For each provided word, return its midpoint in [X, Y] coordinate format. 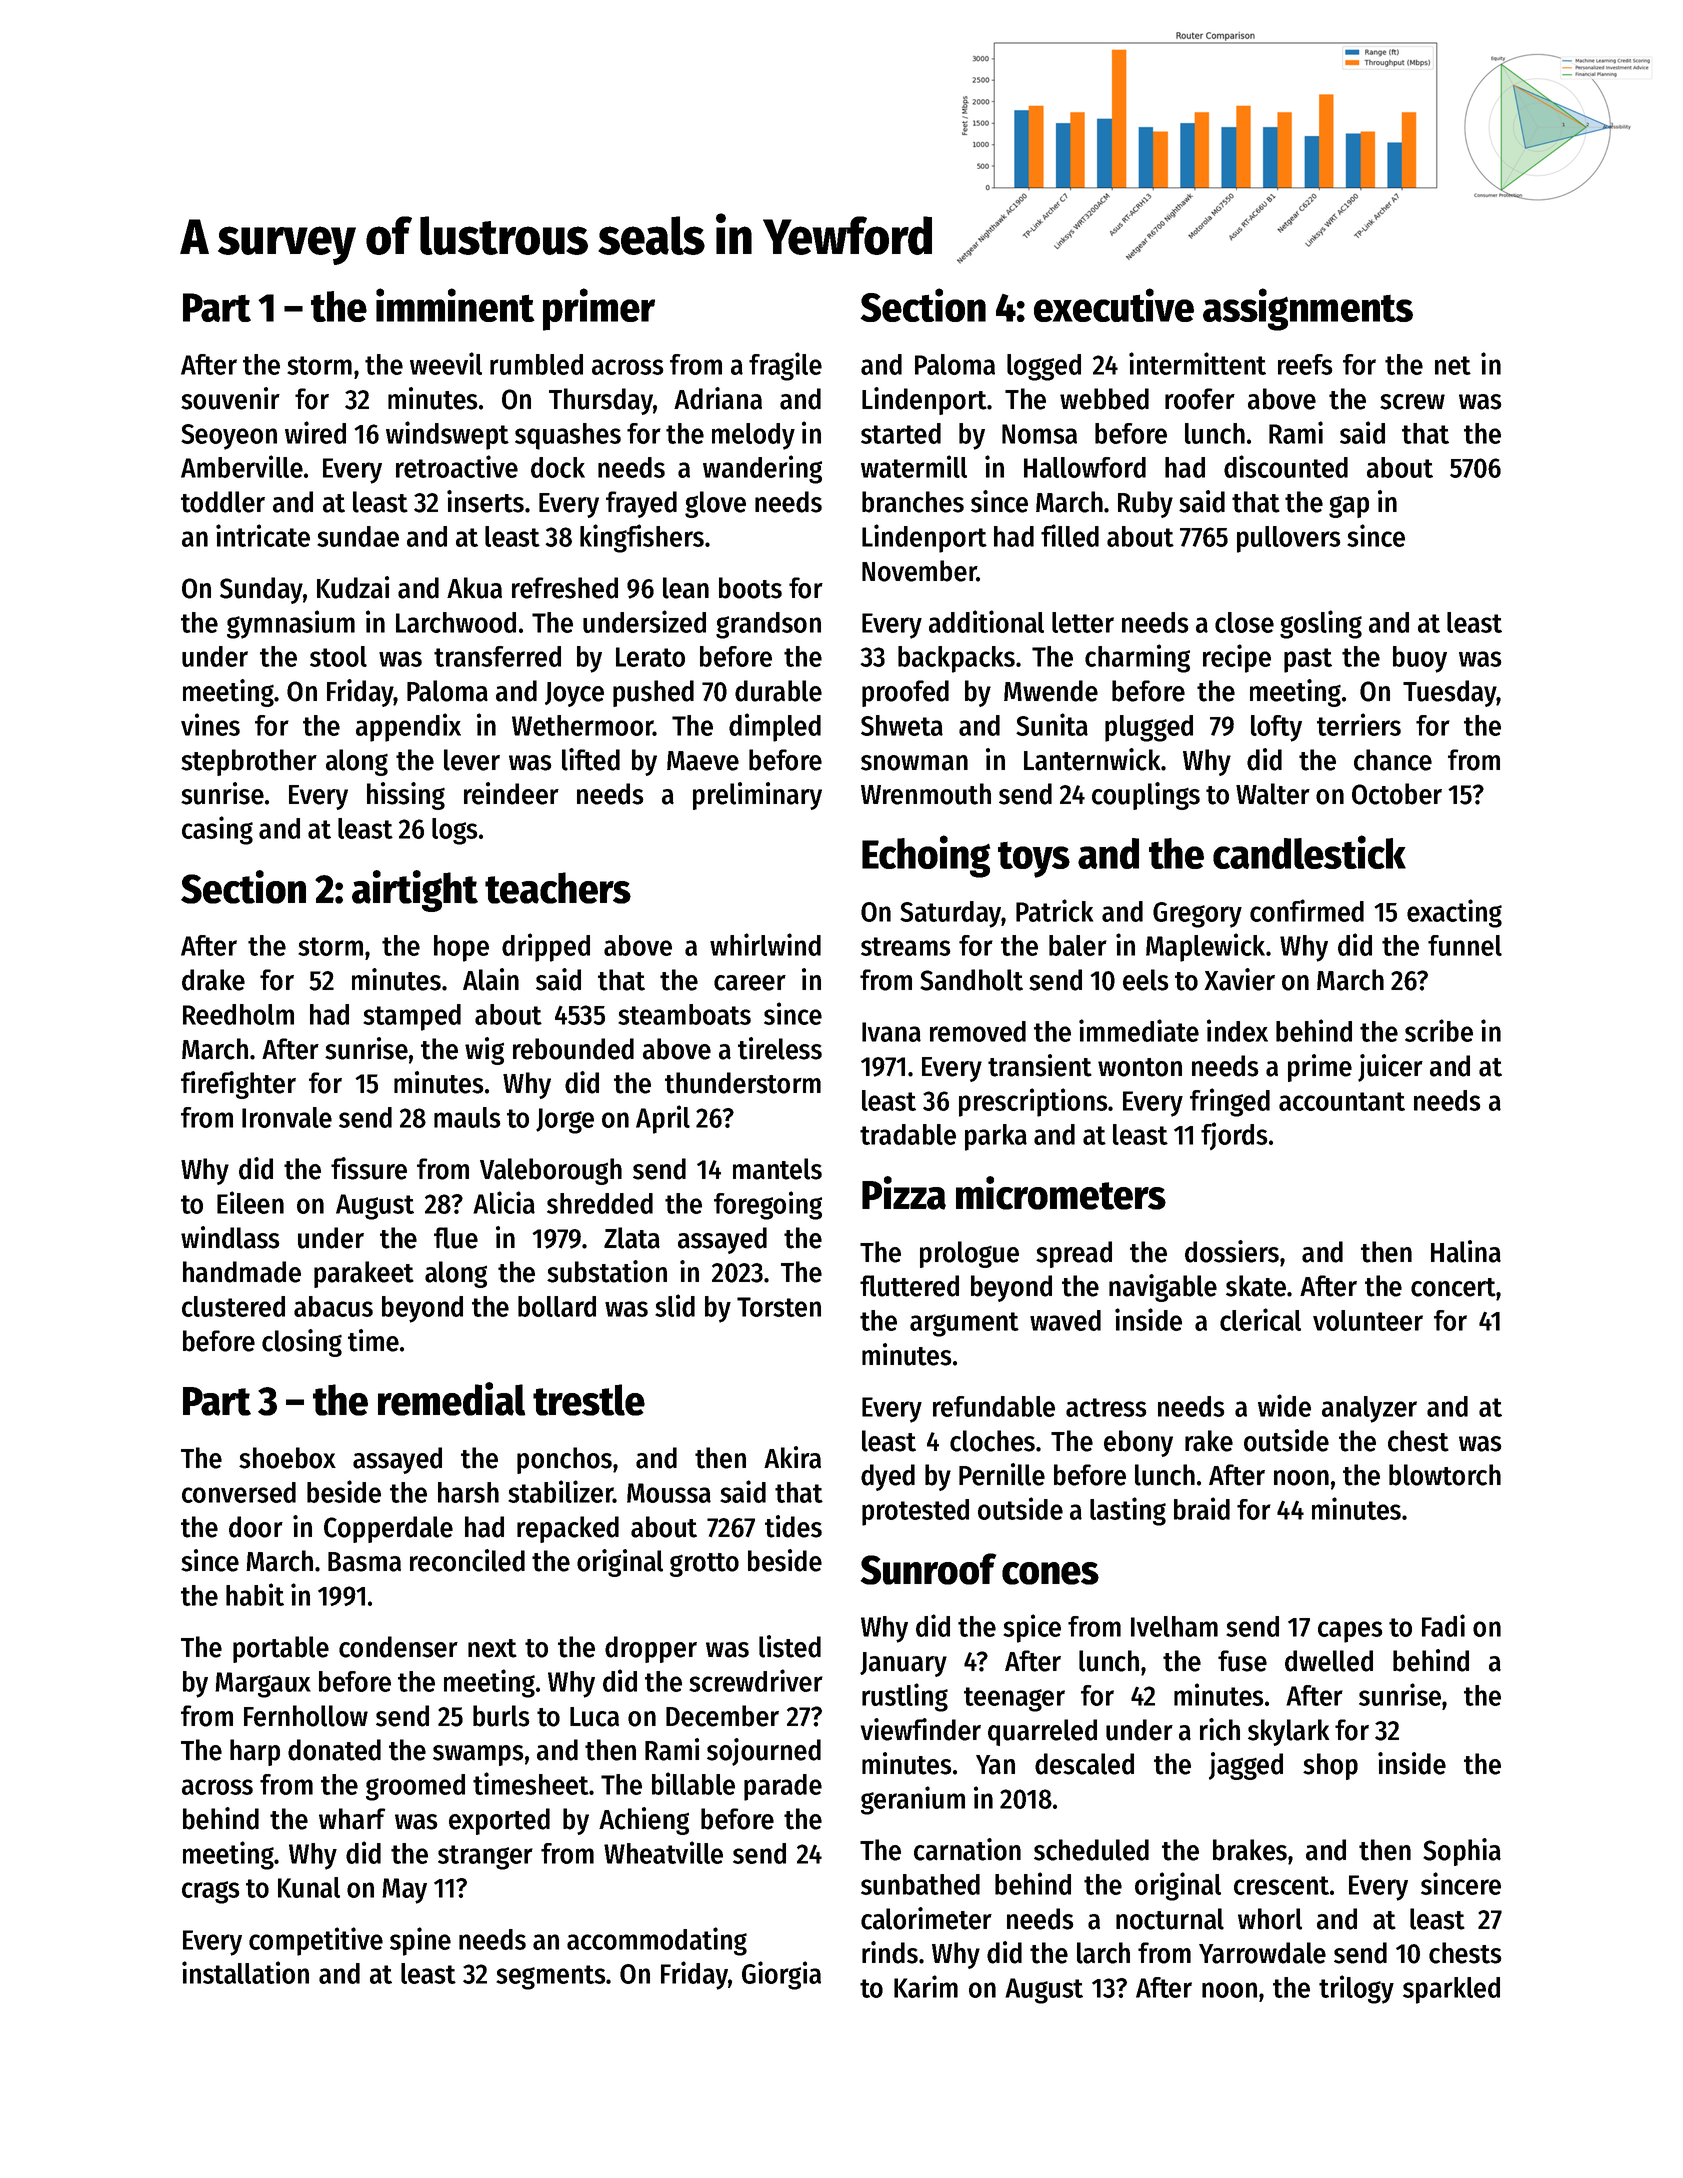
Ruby [1145, 504]
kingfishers [642, 538]
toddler [223, 502]
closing [302, 1343]
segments [551, 1977]
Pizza [904, 1193]
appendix [408, 727]
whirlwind [765, 944]
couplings [1146, 796]
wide [1284, 1405]
